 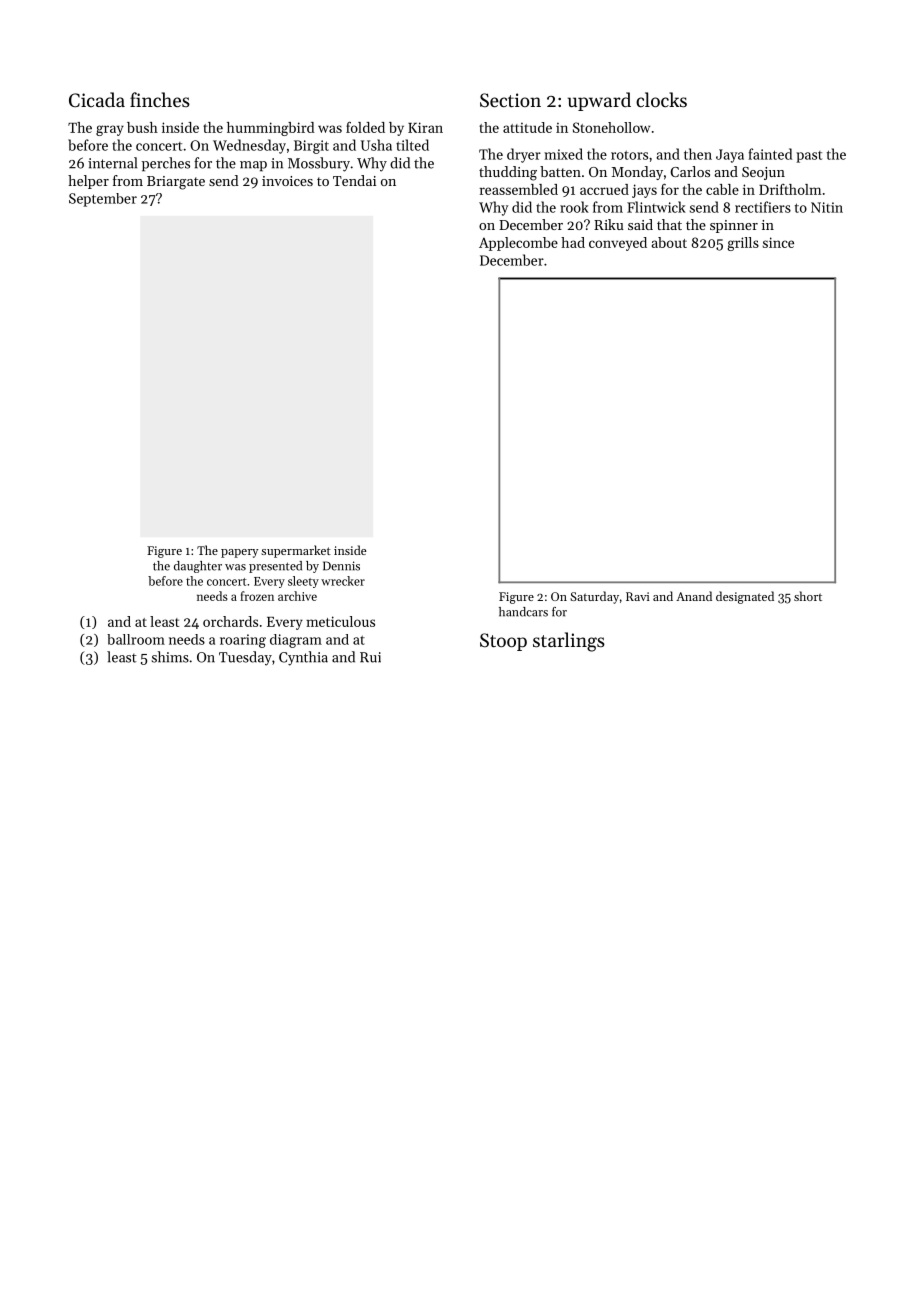 What do you see at coordinates (503, 642) in the page?
I see `Stoop` at bounding box center [503, 642].
